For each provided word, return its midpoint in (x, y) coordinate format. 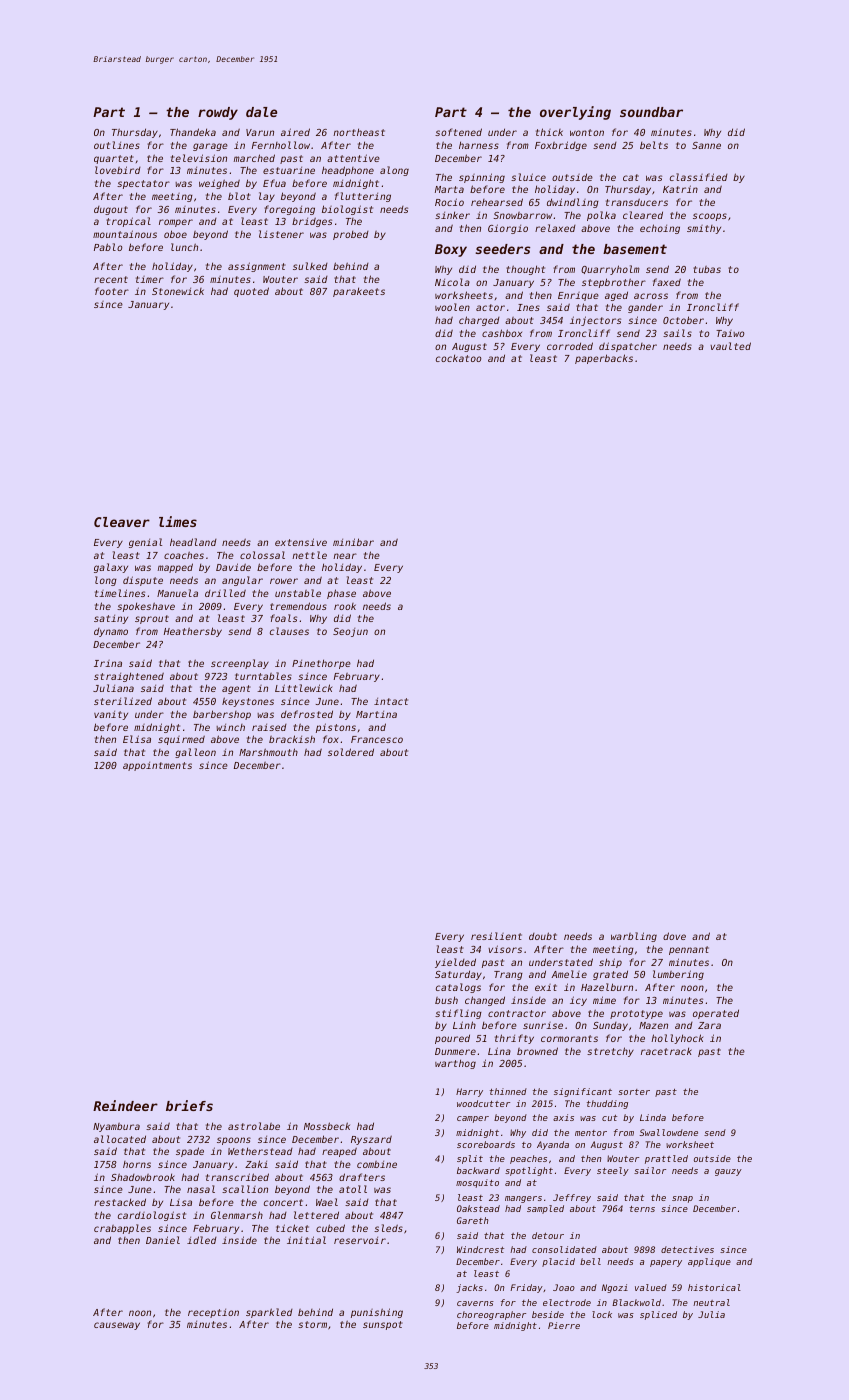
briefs (189, 1105)
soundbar (651, 112)
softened (458, 132)
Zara (709, 1025)
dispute (143, 581)
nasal (201, 1189)
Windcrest (480, 1249)
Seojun (350, 632)
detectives (687, 1249)
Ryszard (371, 1140)
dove (674, 936)
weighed (219, 184)
